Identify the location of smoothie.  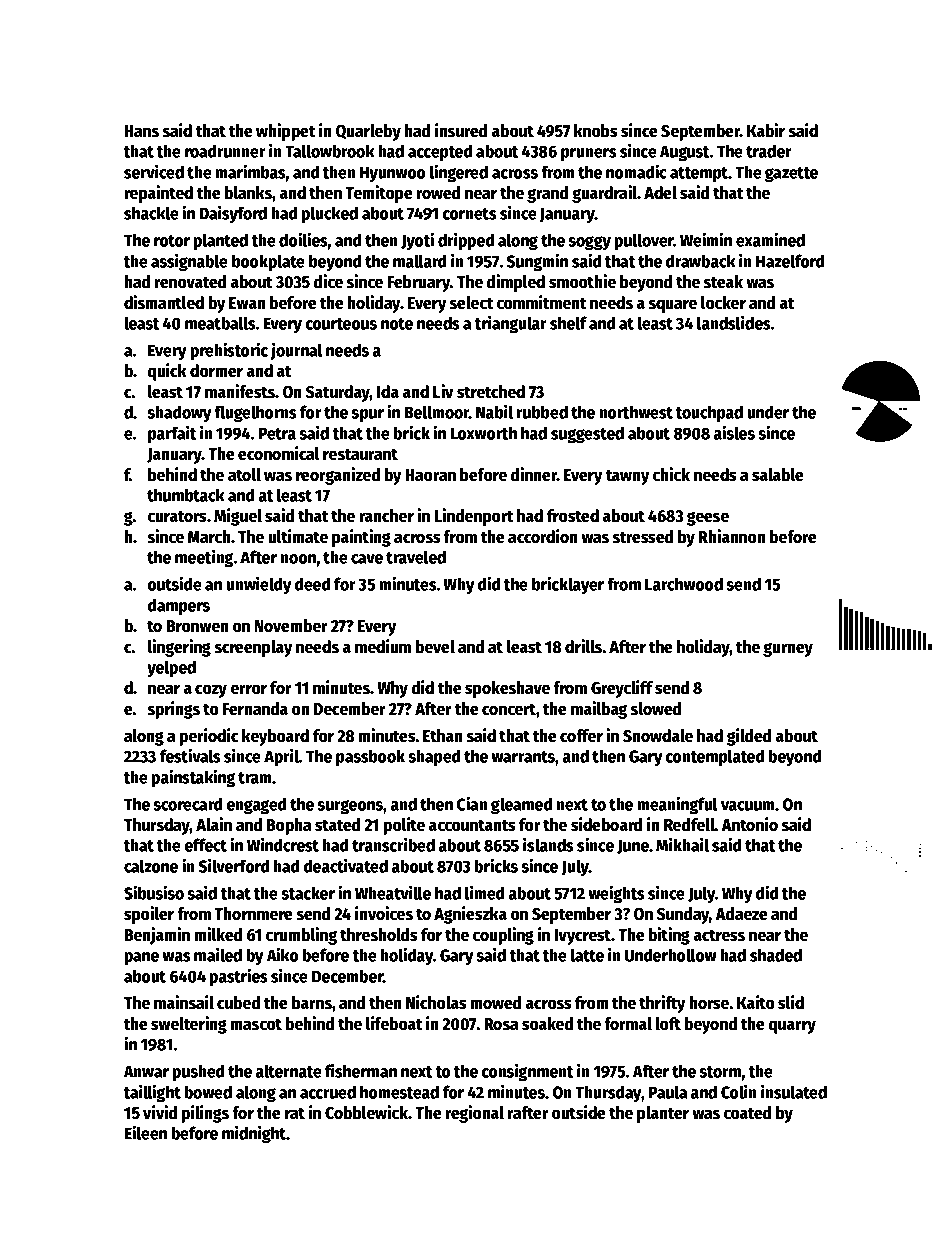
(582, 281).
